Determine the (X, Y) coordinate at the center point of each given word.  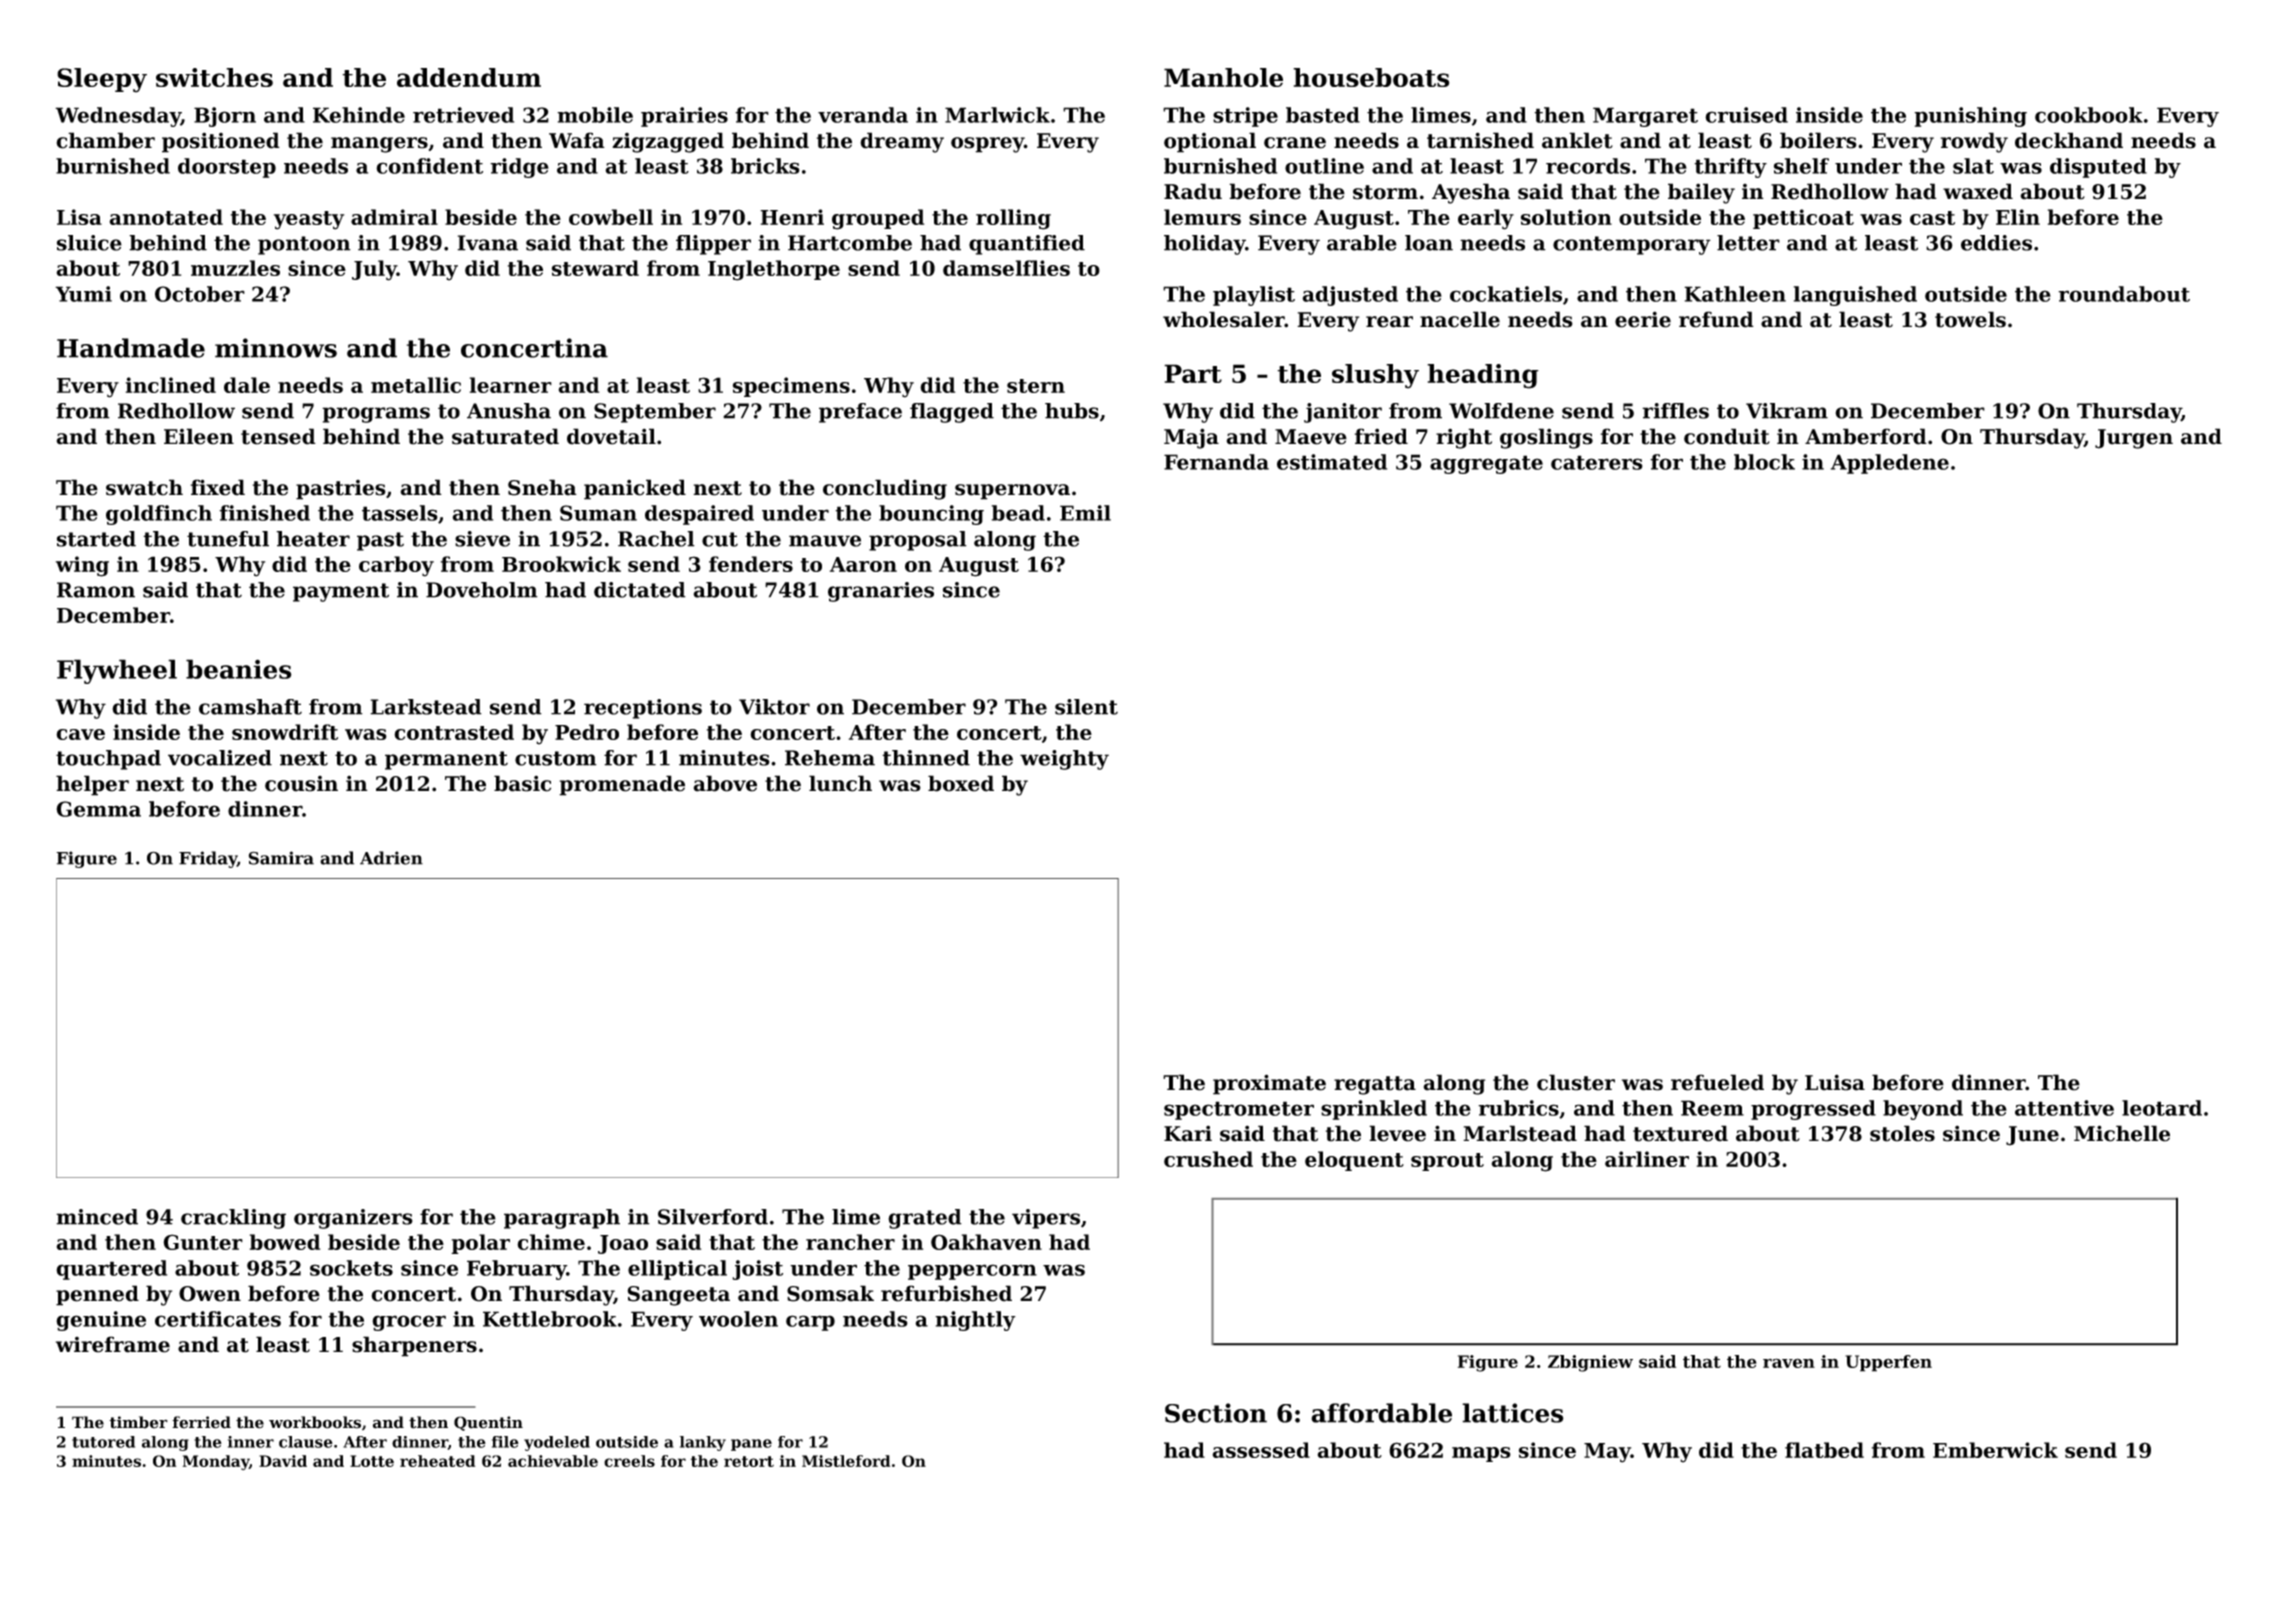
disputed (2098, 168)
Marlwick (997, 115)
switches (214, 77)
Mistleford (846, 1461)
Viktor (774, 707)
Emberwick (1995, 1450)
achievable (553, 1461)
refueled (1717, 1082)
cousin (301, 784)
